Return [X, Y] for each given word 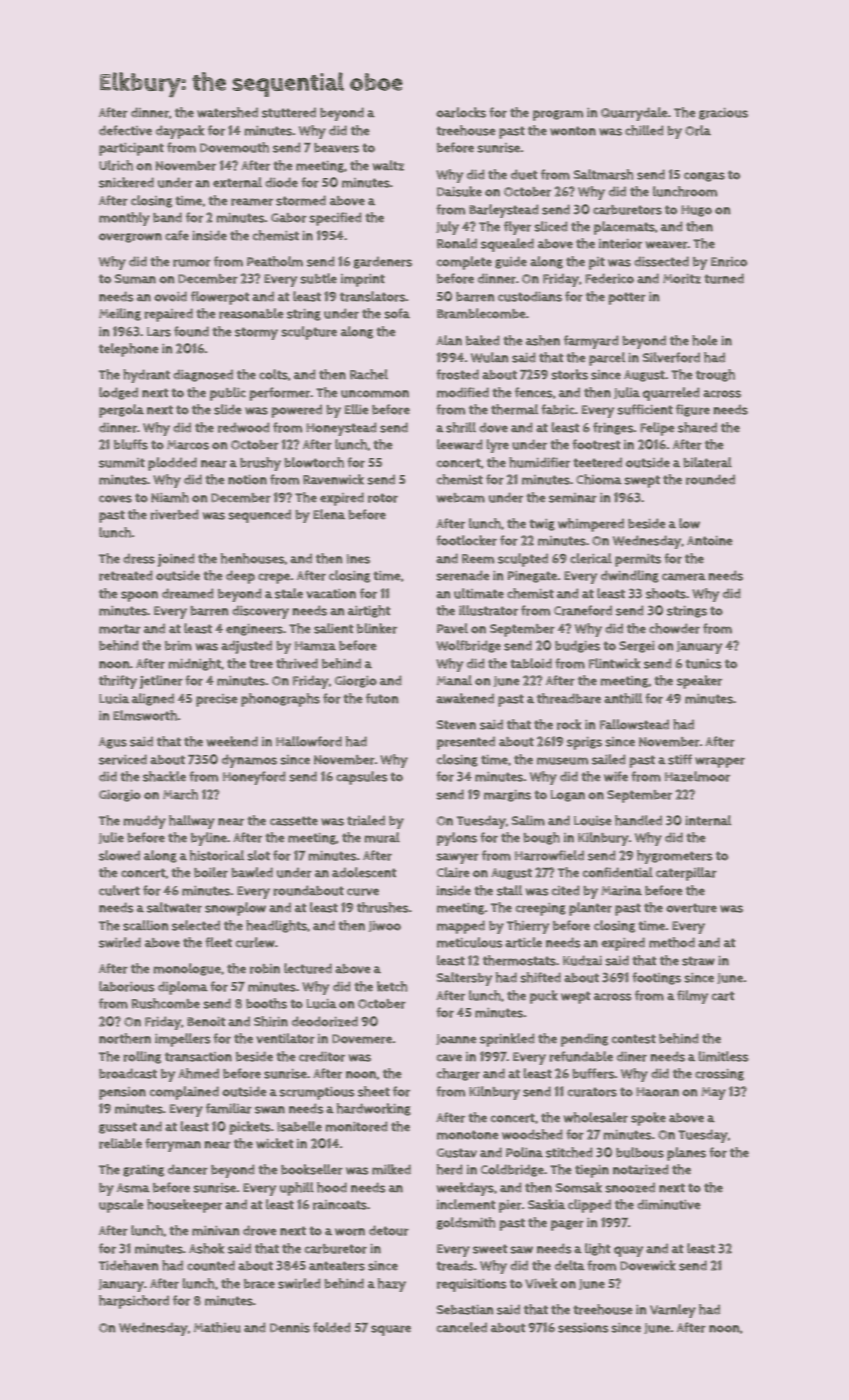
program [558, 115]
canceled [462, 1327]
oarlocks [461, 112]
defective [125, 130]
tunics [704, 664]
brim [178, 646]
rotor [383, 498]
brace [259, 1284]
